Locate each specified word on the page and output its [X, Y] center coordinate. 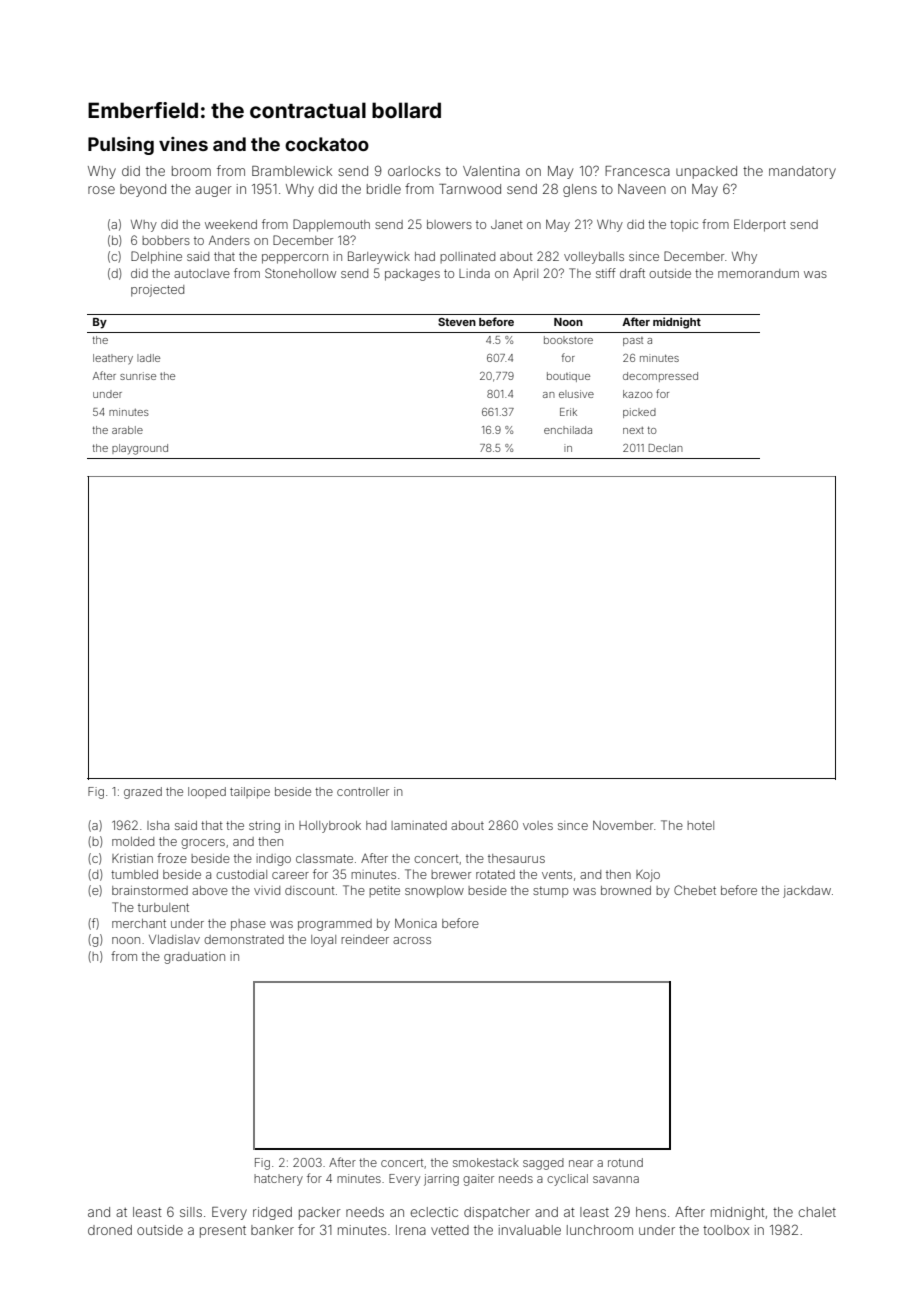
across [412, 940]
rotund [625, 1162]
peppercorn [295, 259]
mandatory [802, 172]
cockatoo [327, 144]
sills [191, 1212]
